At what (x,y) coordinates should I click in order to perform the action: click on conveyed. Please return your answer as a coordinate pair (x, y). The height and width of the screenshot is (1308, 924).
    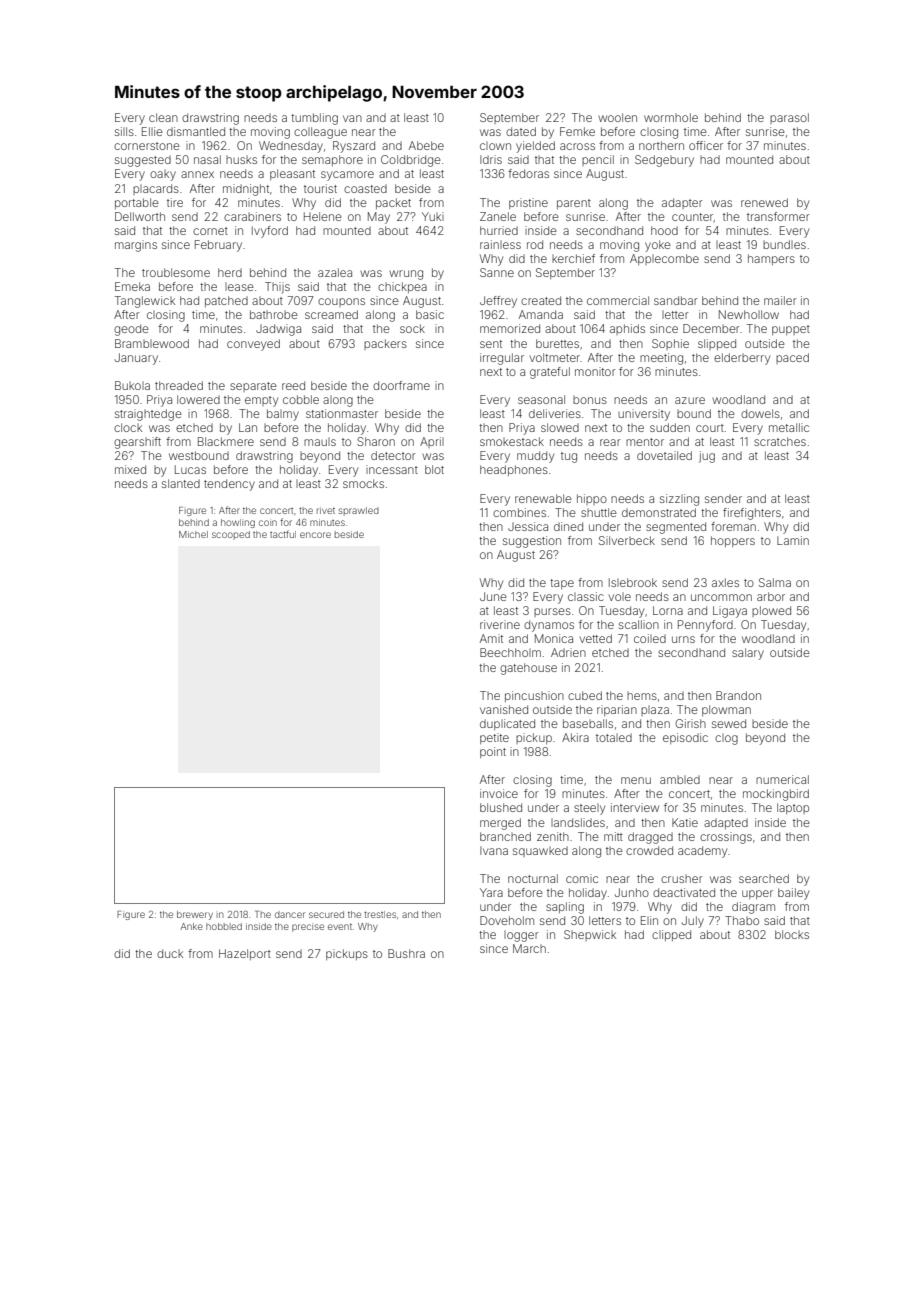
    Looking at the image, I should click on (253, 345).
